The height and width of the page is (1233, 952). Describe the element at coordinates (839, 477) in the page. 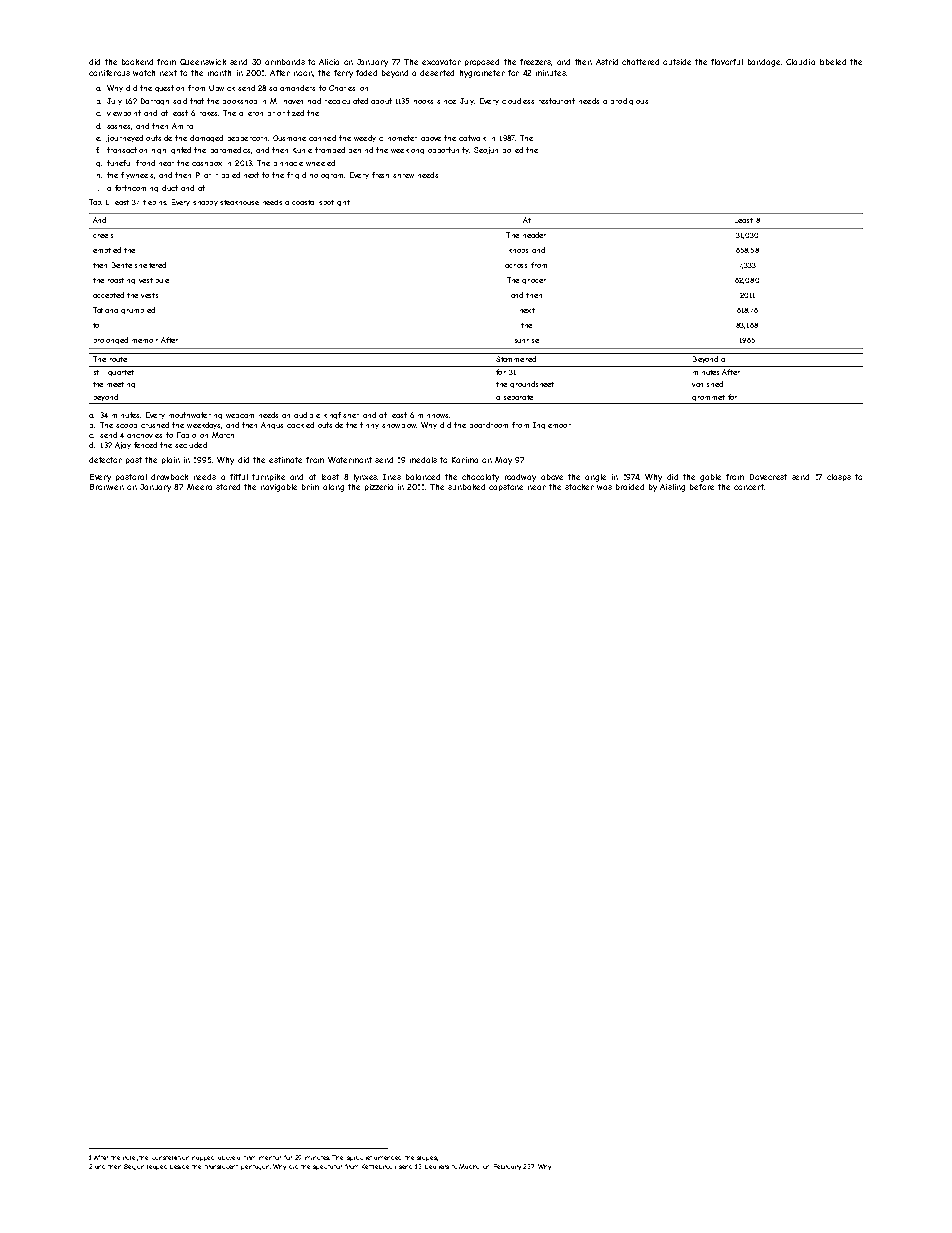

I see `clasps` at that location.
